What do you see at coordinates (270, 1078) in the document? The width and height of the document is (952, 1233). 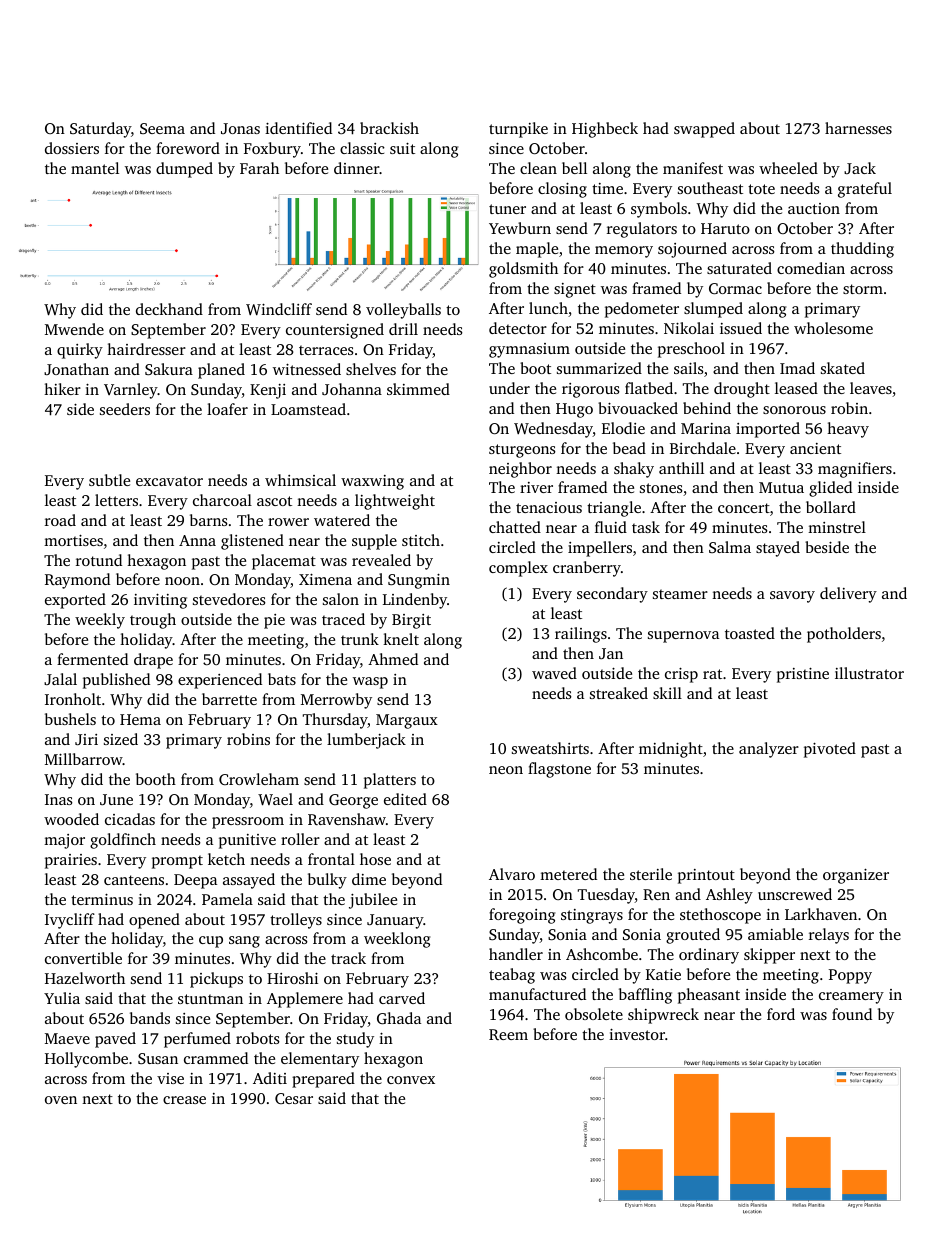 I see `Aditi` at bounding box center [270, 1078].
